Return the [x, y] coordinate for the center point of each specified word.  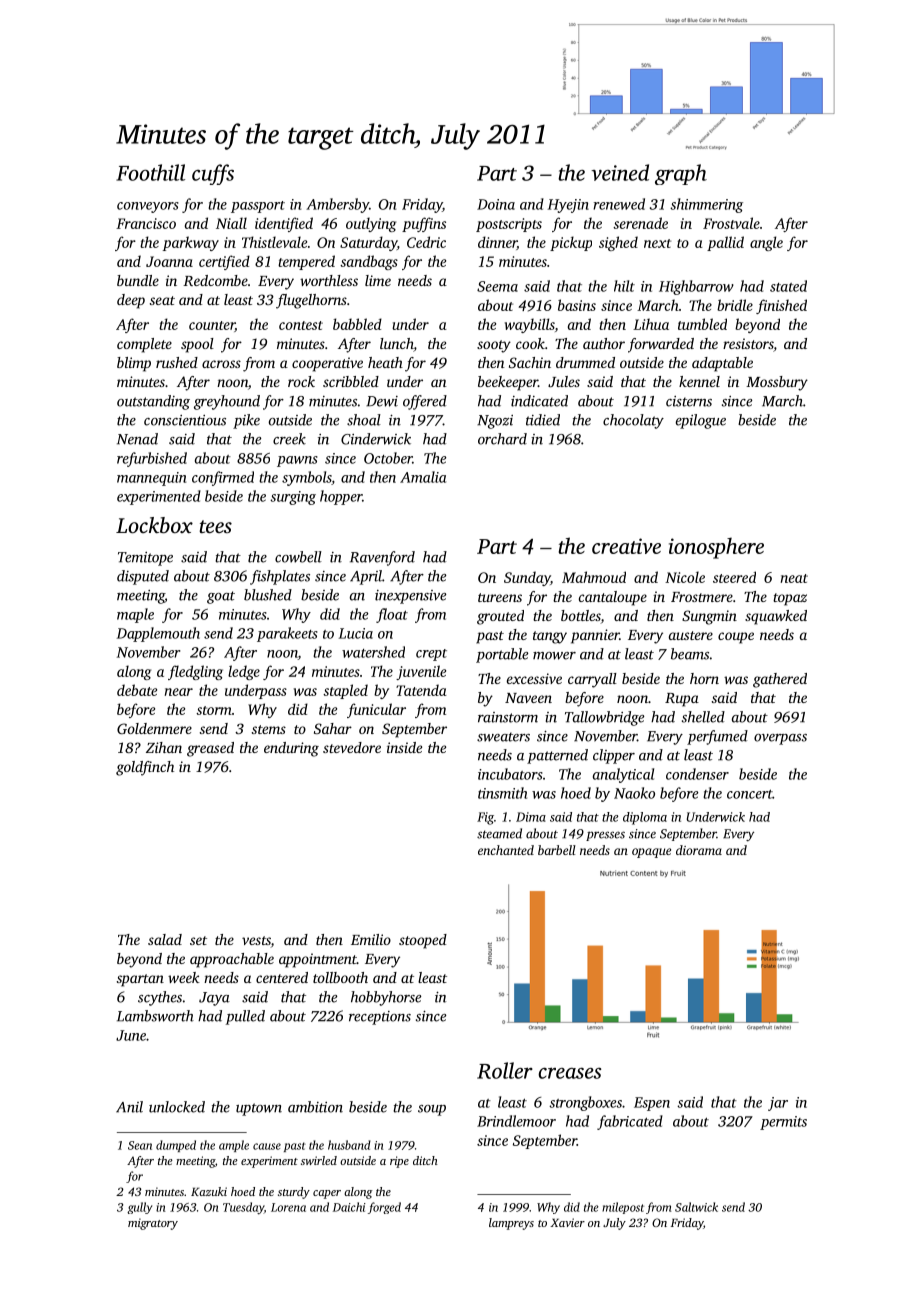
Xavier [567, 1222]
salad [165, 939]
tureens [500, 597]
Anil [129, 1107]
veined [620, 172]
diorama [699, 850]
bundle [138, 280]
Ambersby [337, 205]
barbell [557, 850]
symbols [307, 478]
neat [794, 578]
